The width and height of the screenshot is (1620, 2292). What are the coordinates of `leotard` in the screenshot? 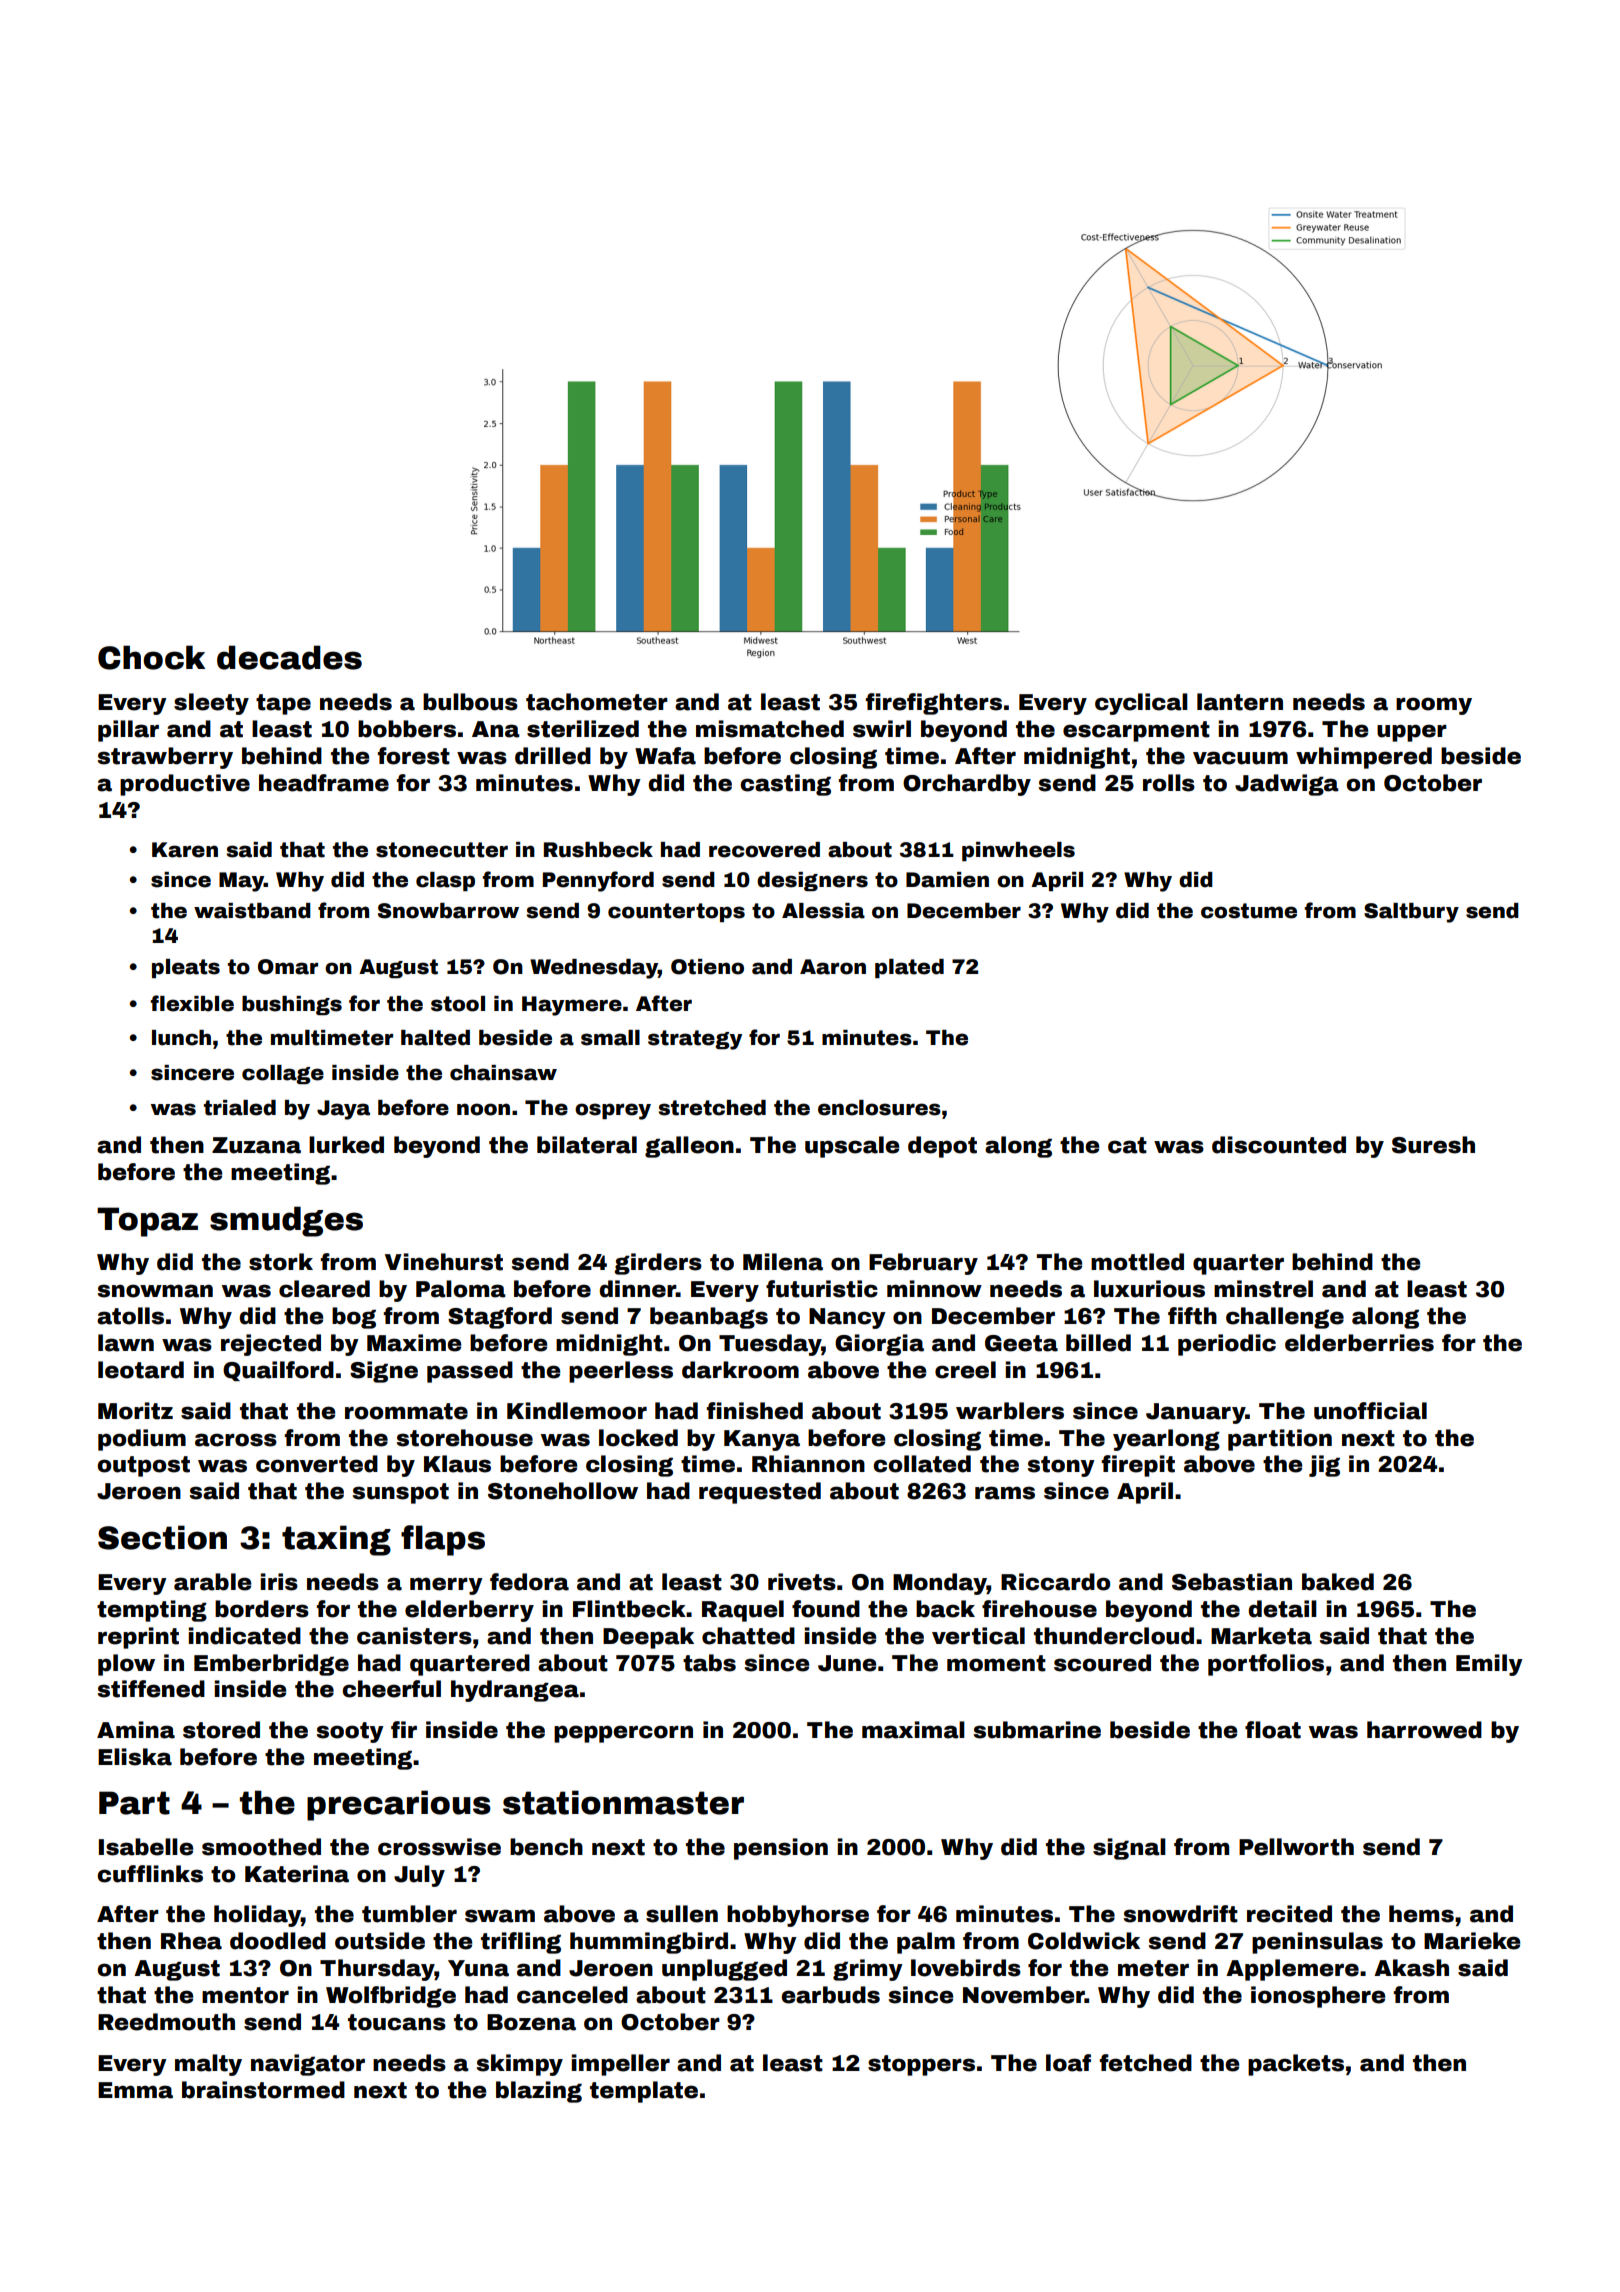 It's located at (141, 1370).
